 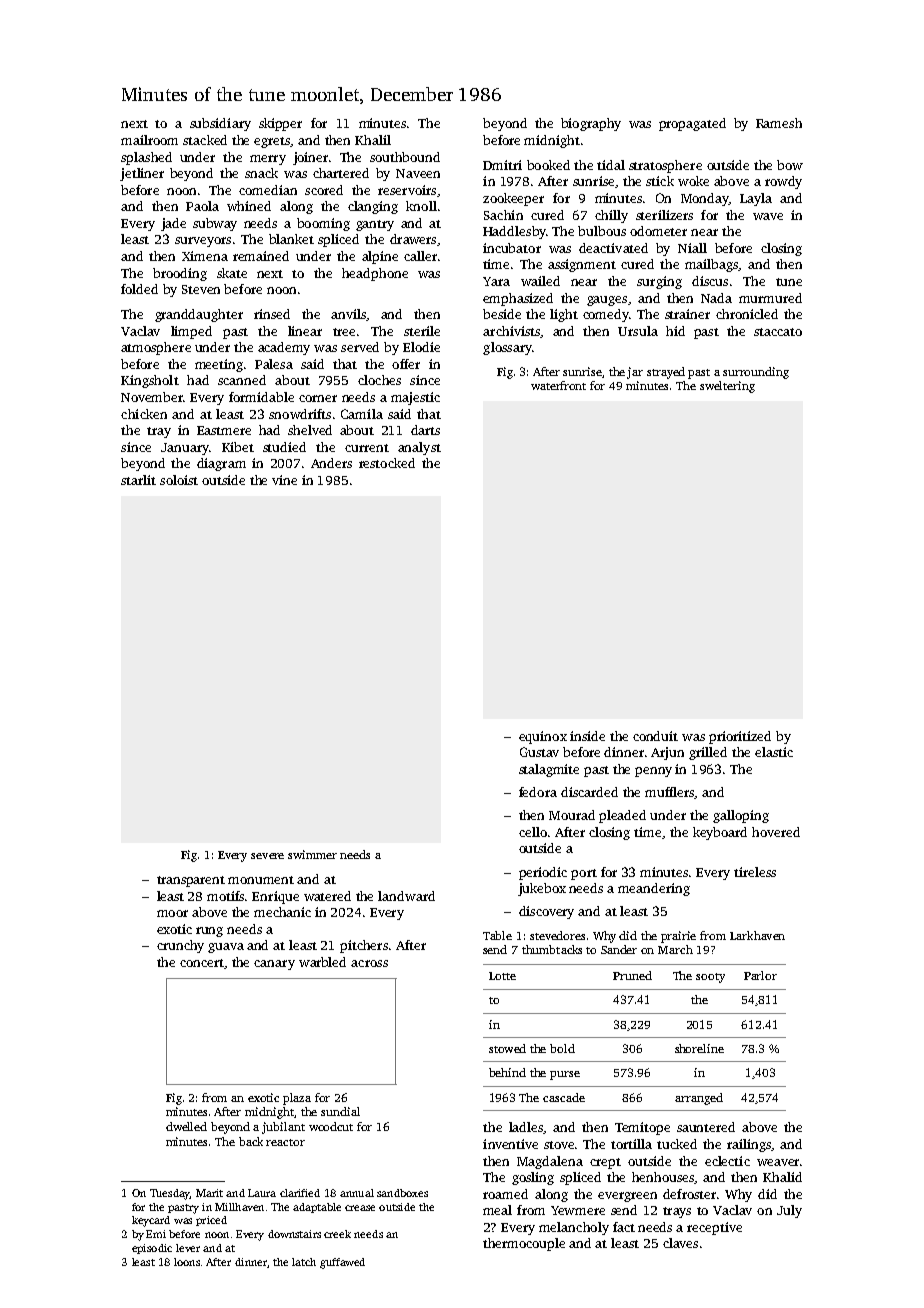 What do you see at coordinates (720, 833) in the image?
I see `keyboard` at bounding box center [720, 833].
